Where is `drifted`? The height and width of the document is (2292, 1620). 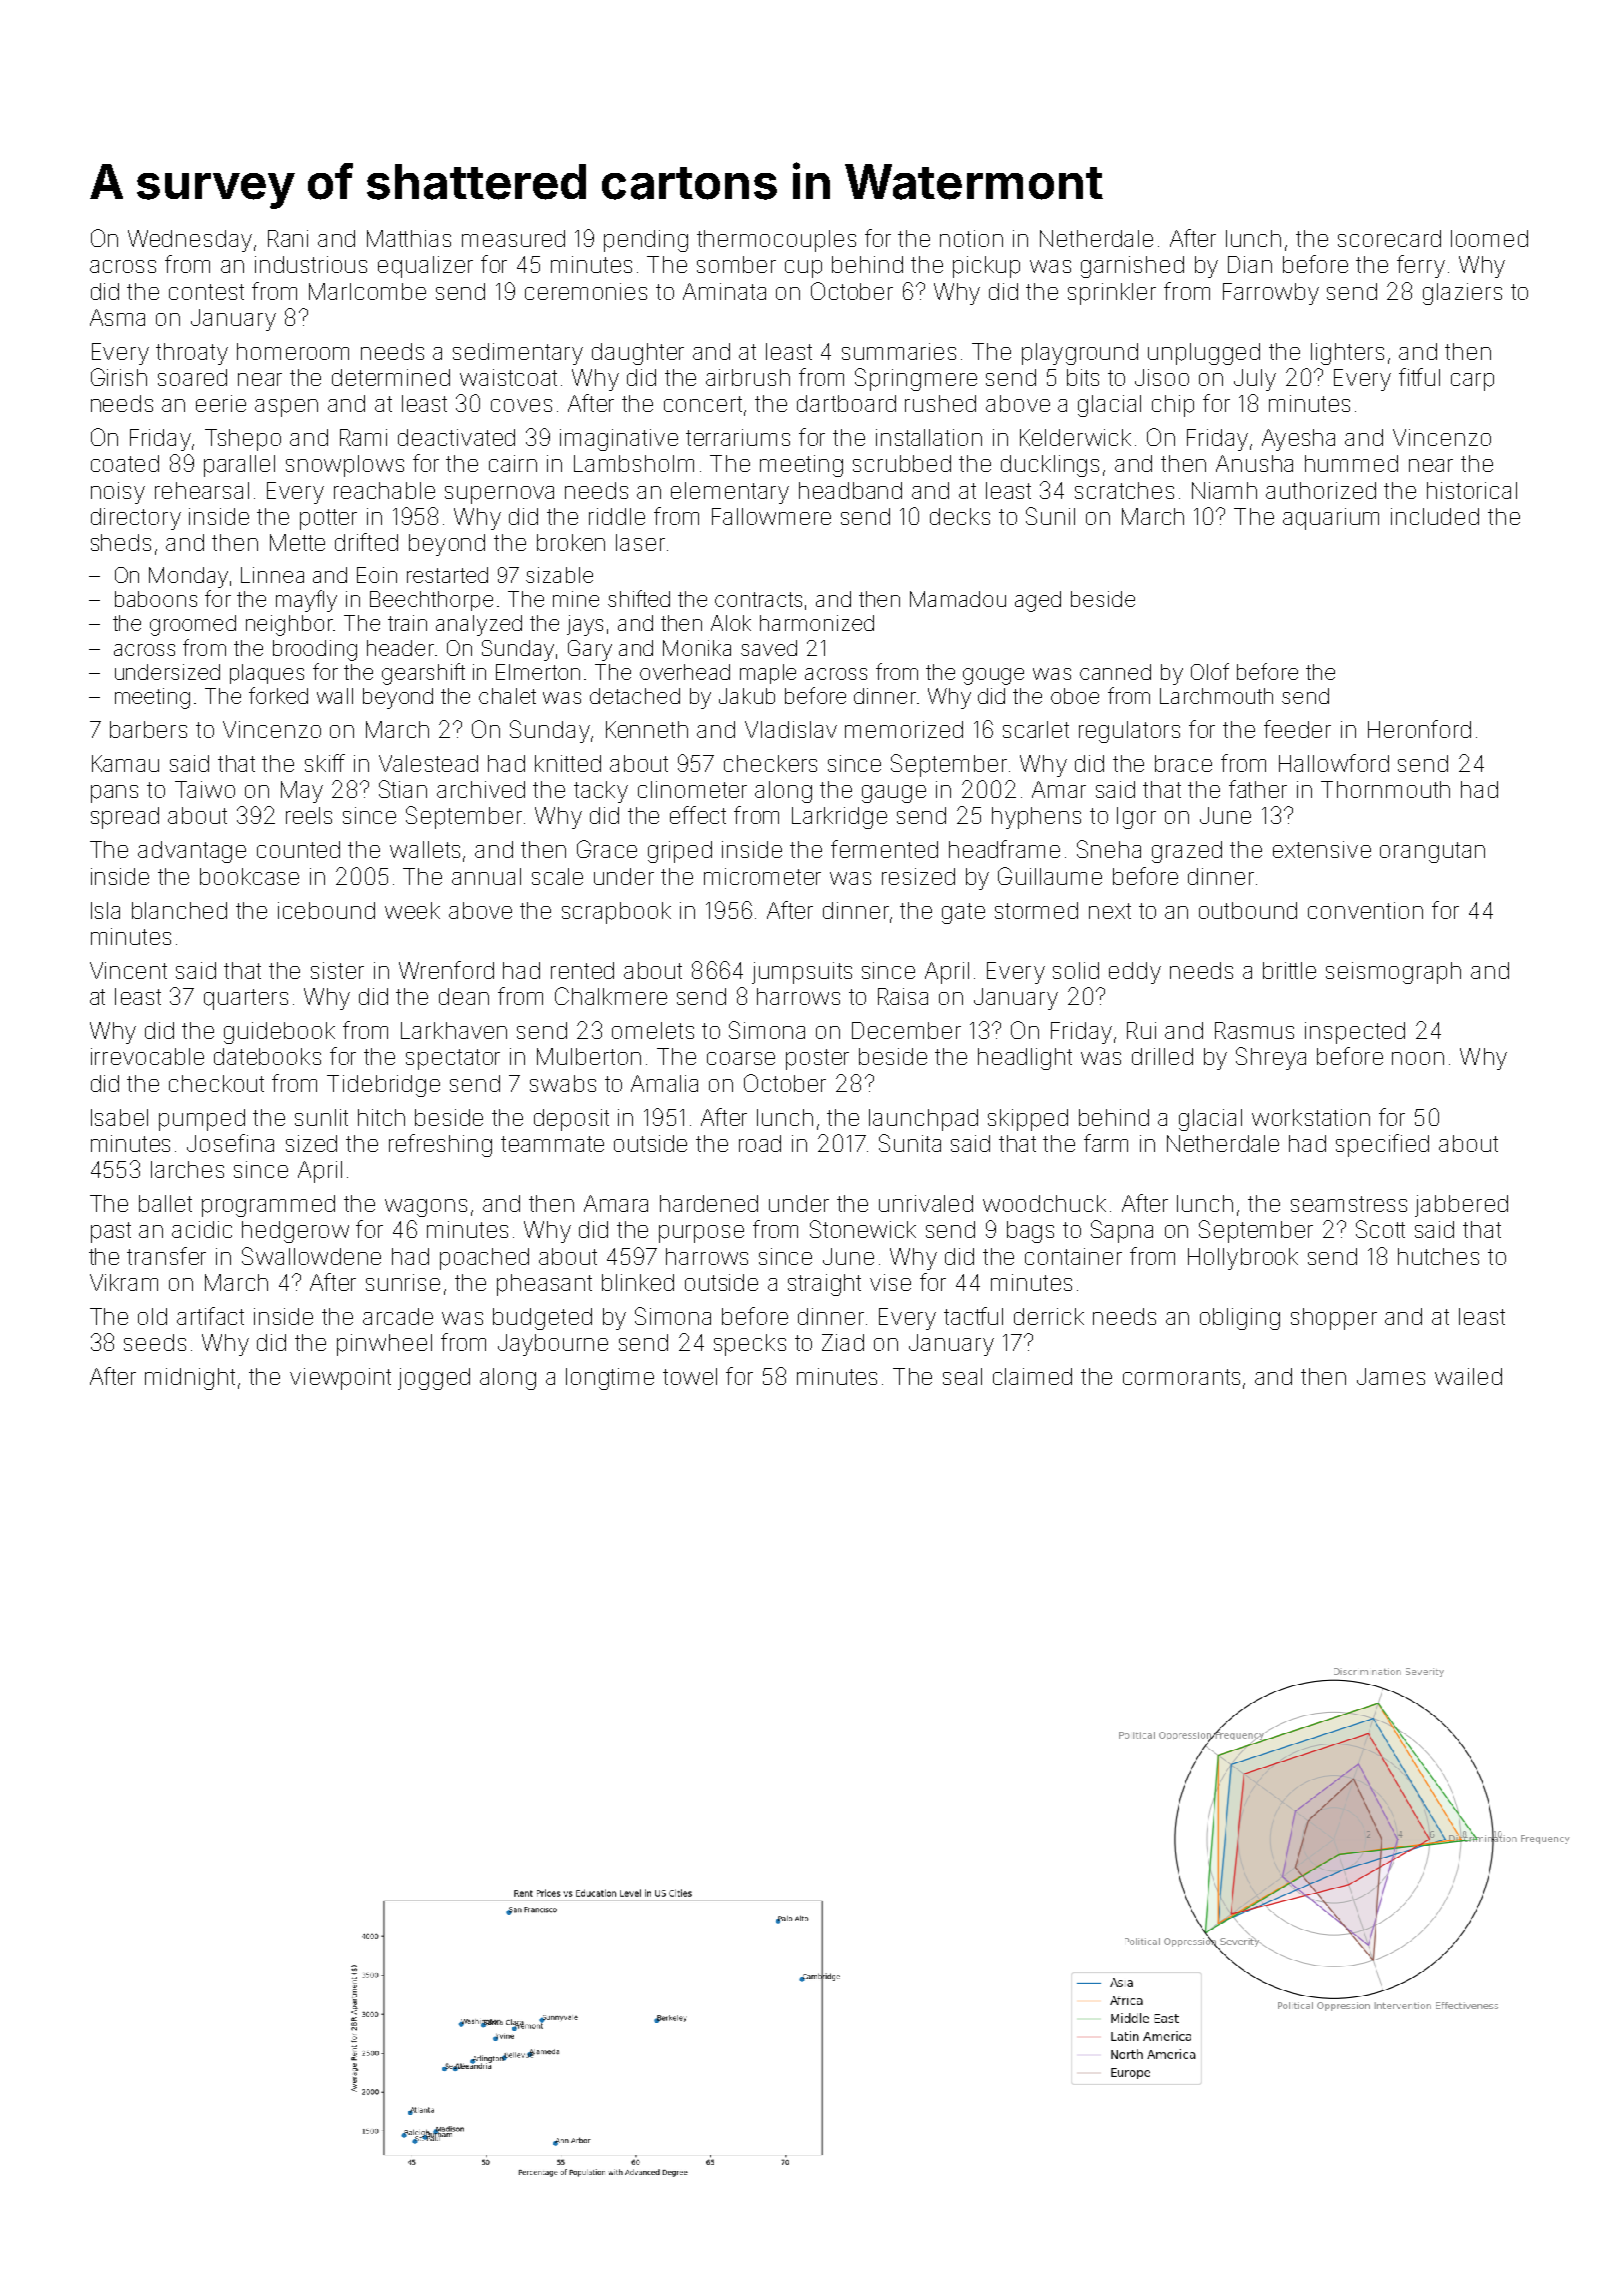 drifted is located at coordinates (366, 542).
